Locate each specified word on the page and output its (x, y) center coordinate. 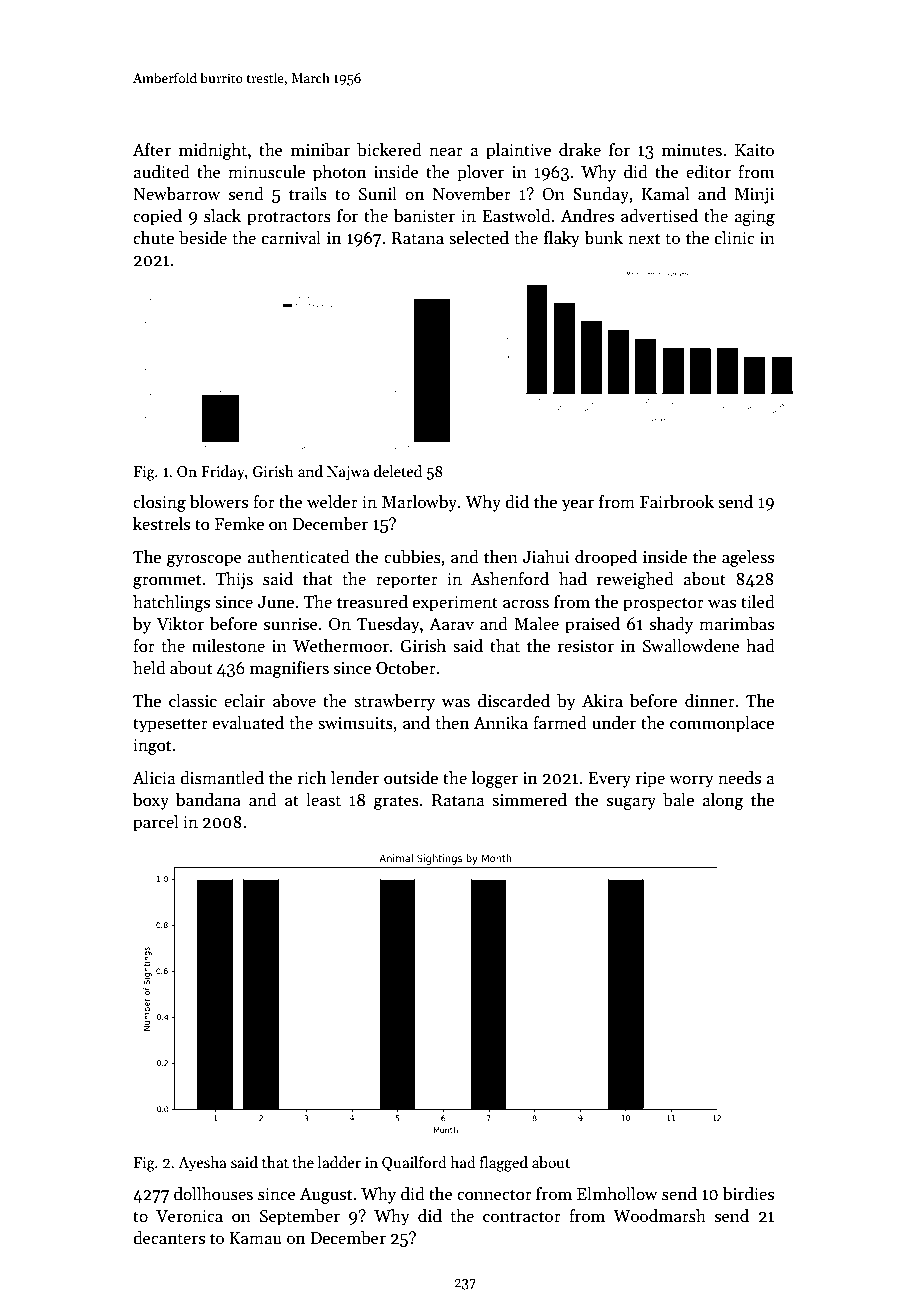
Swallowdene (691, 646)
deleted (398, 471)
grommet (167, 581)
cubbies (412, 557)
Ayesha (202, 1163)
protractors (289, 218)
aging (754, 218)
